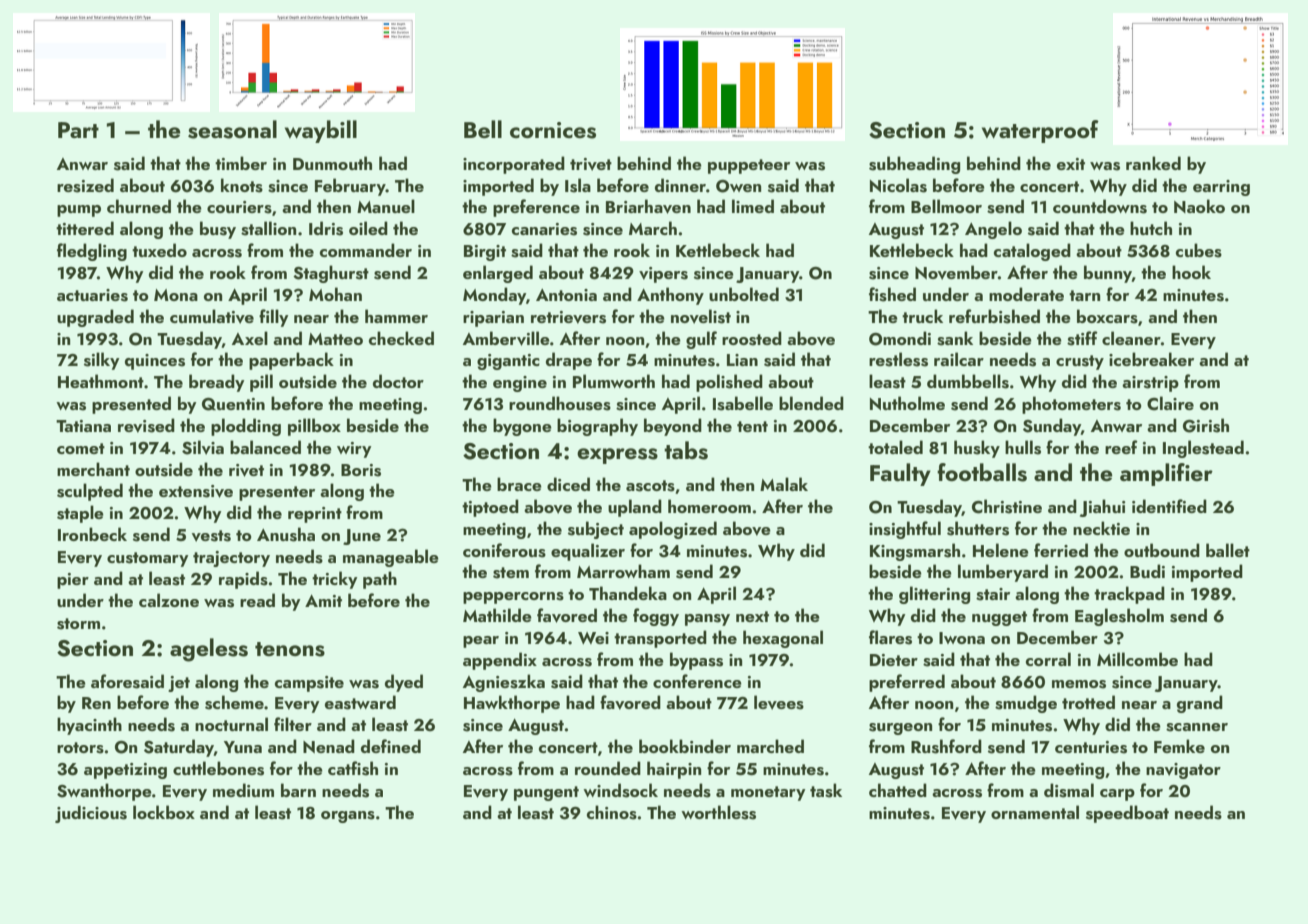 This document has width=1308, height=924. Describe the element at coordinates (673, 530) in the document. I see `apologized` at that location.
